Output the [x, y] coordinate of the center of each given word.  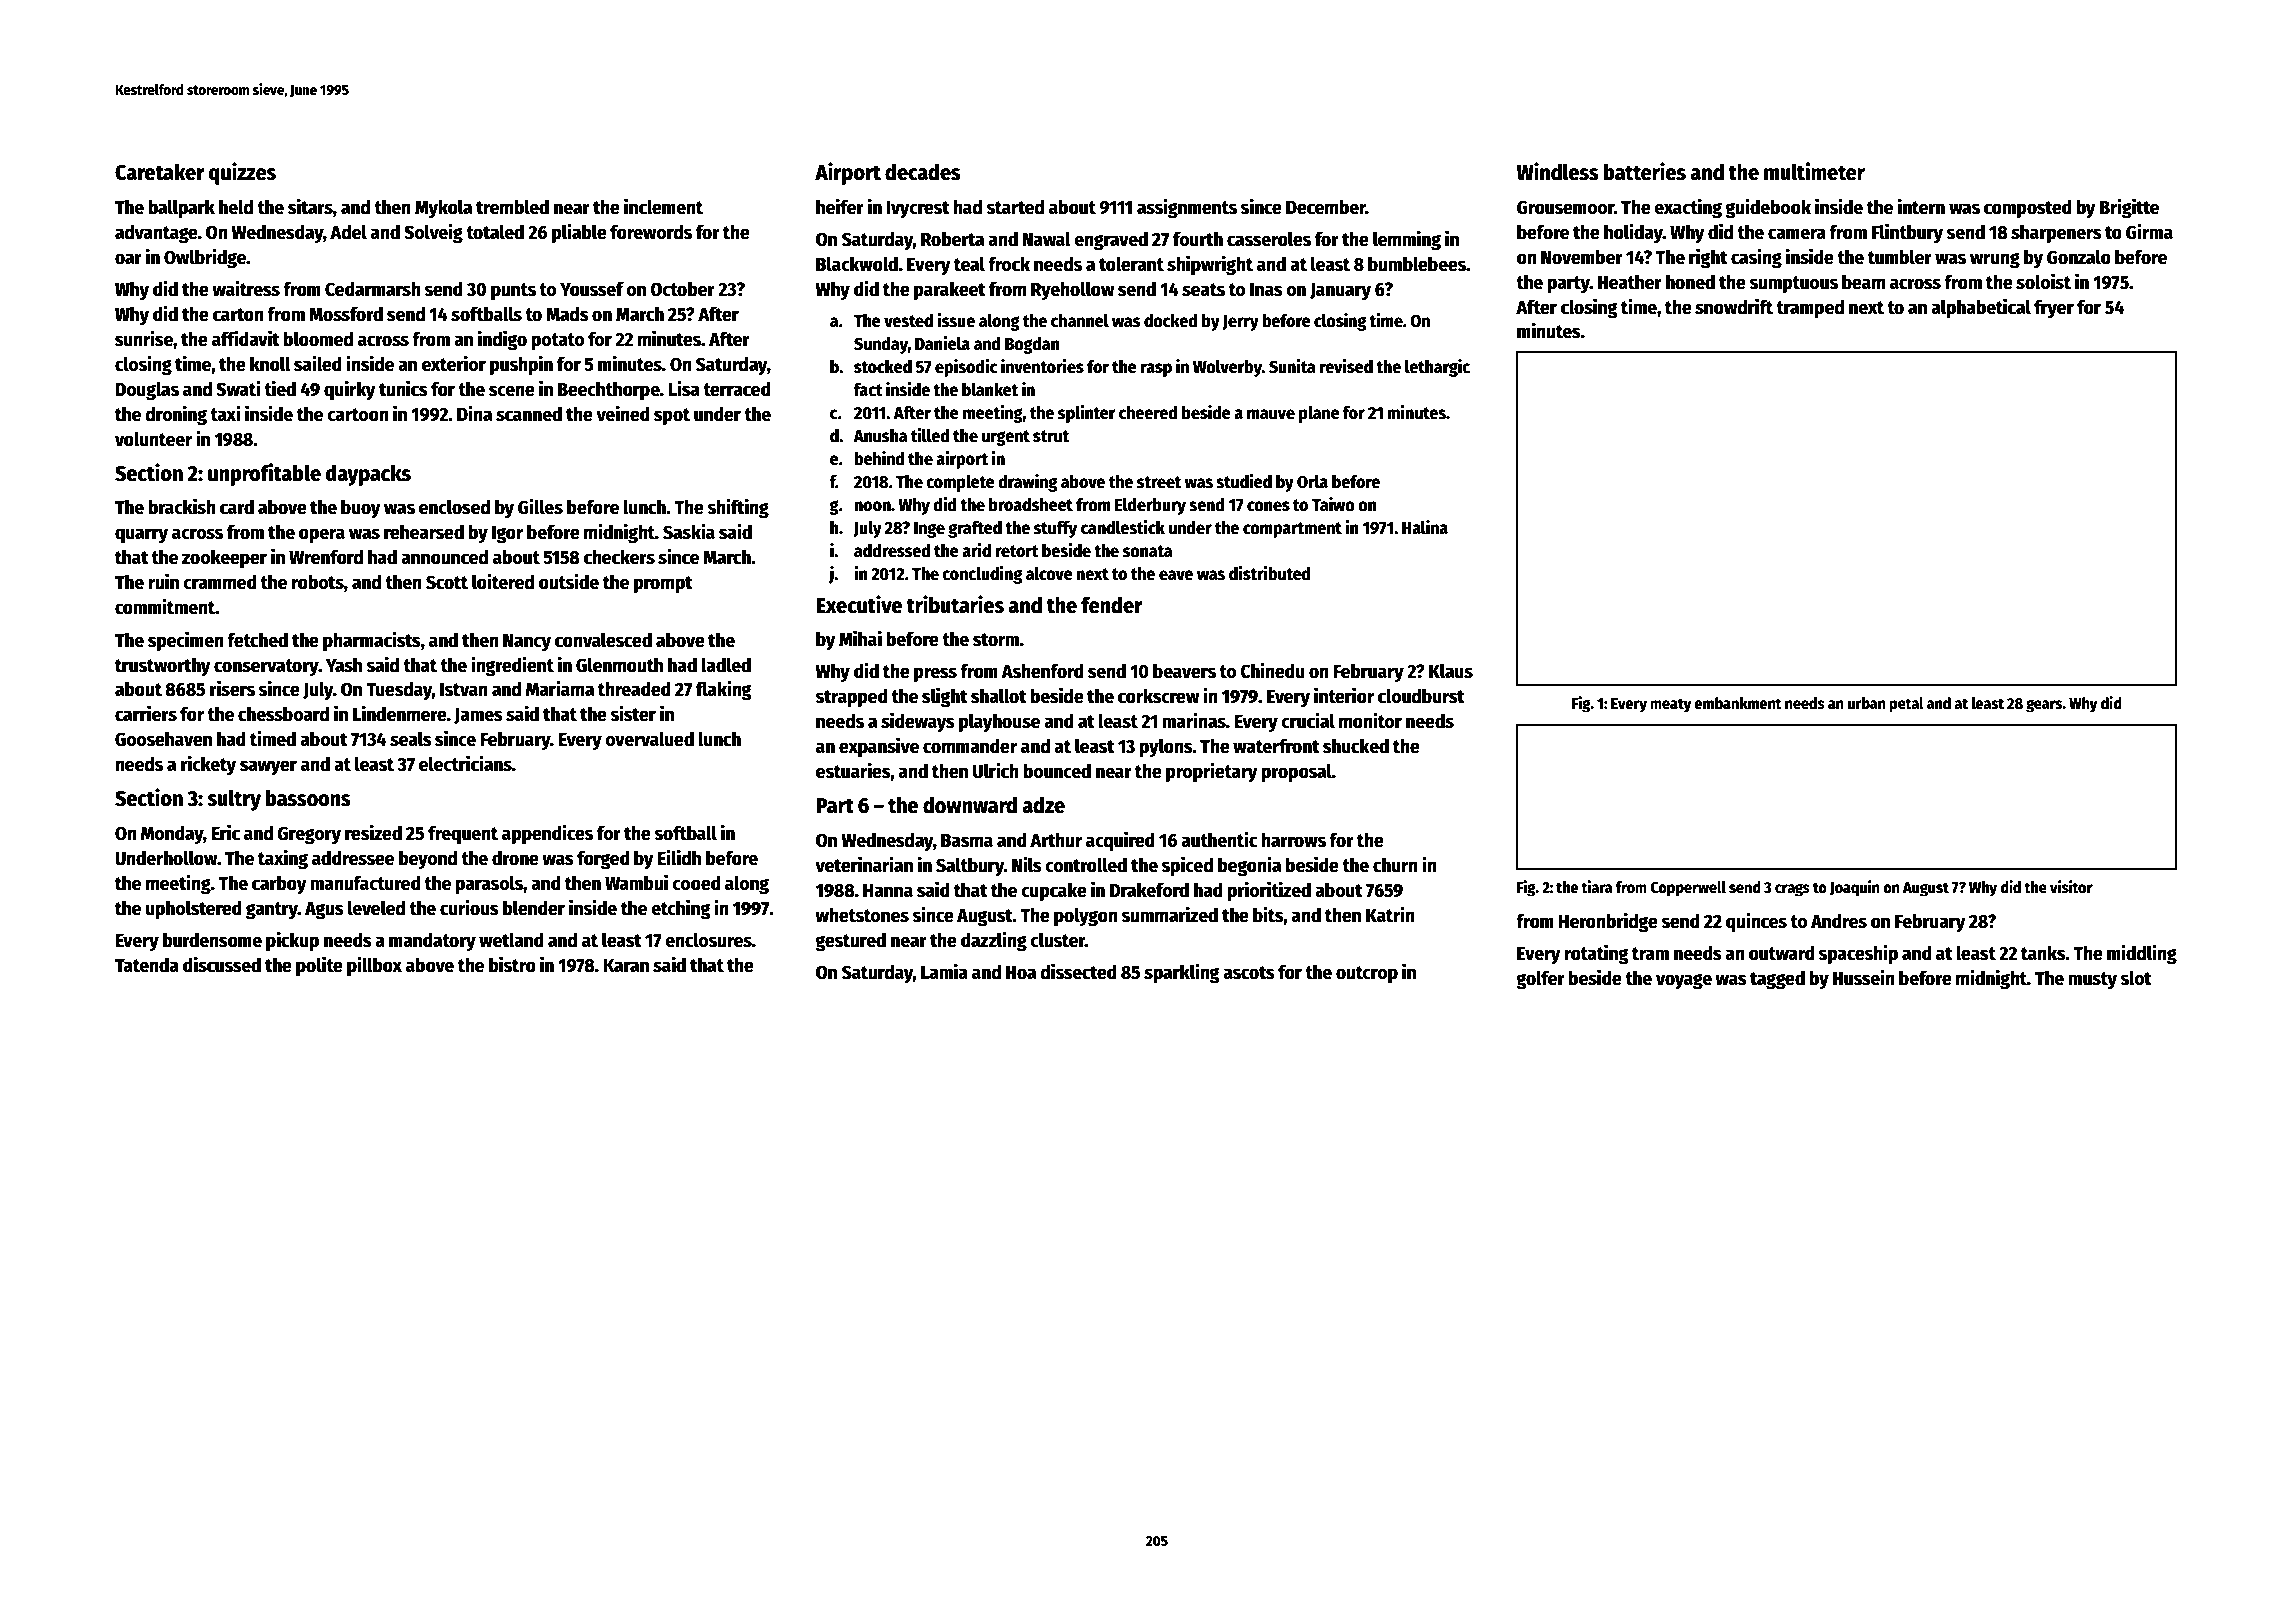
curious [469, 907]
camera [1797, 234]
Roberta [952, 239]
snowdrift [1734, 306]
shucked [1356, 746]
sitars [310, 206]
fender [1111, 605]
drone [515, 858]
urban [1867, 703]
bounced [1057, 771]
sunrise [144, 338]
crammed [220, 582]
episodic [966, 368]
